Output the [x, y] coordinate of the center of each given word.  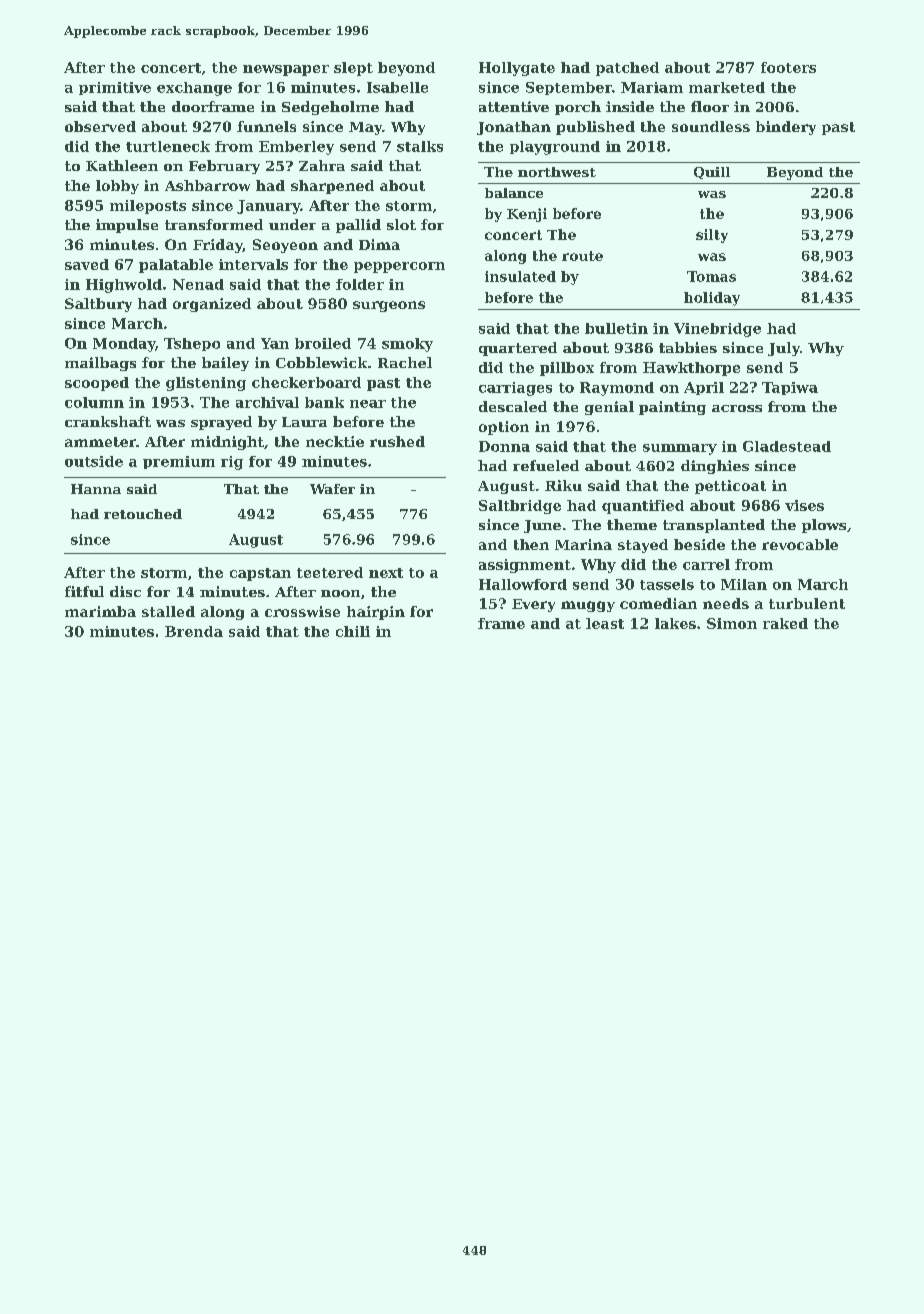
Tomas [711, 276]
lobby [117, 187]
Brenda [194, 631]
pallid [358, 226]
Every [533, 605]
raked [785, 623]
